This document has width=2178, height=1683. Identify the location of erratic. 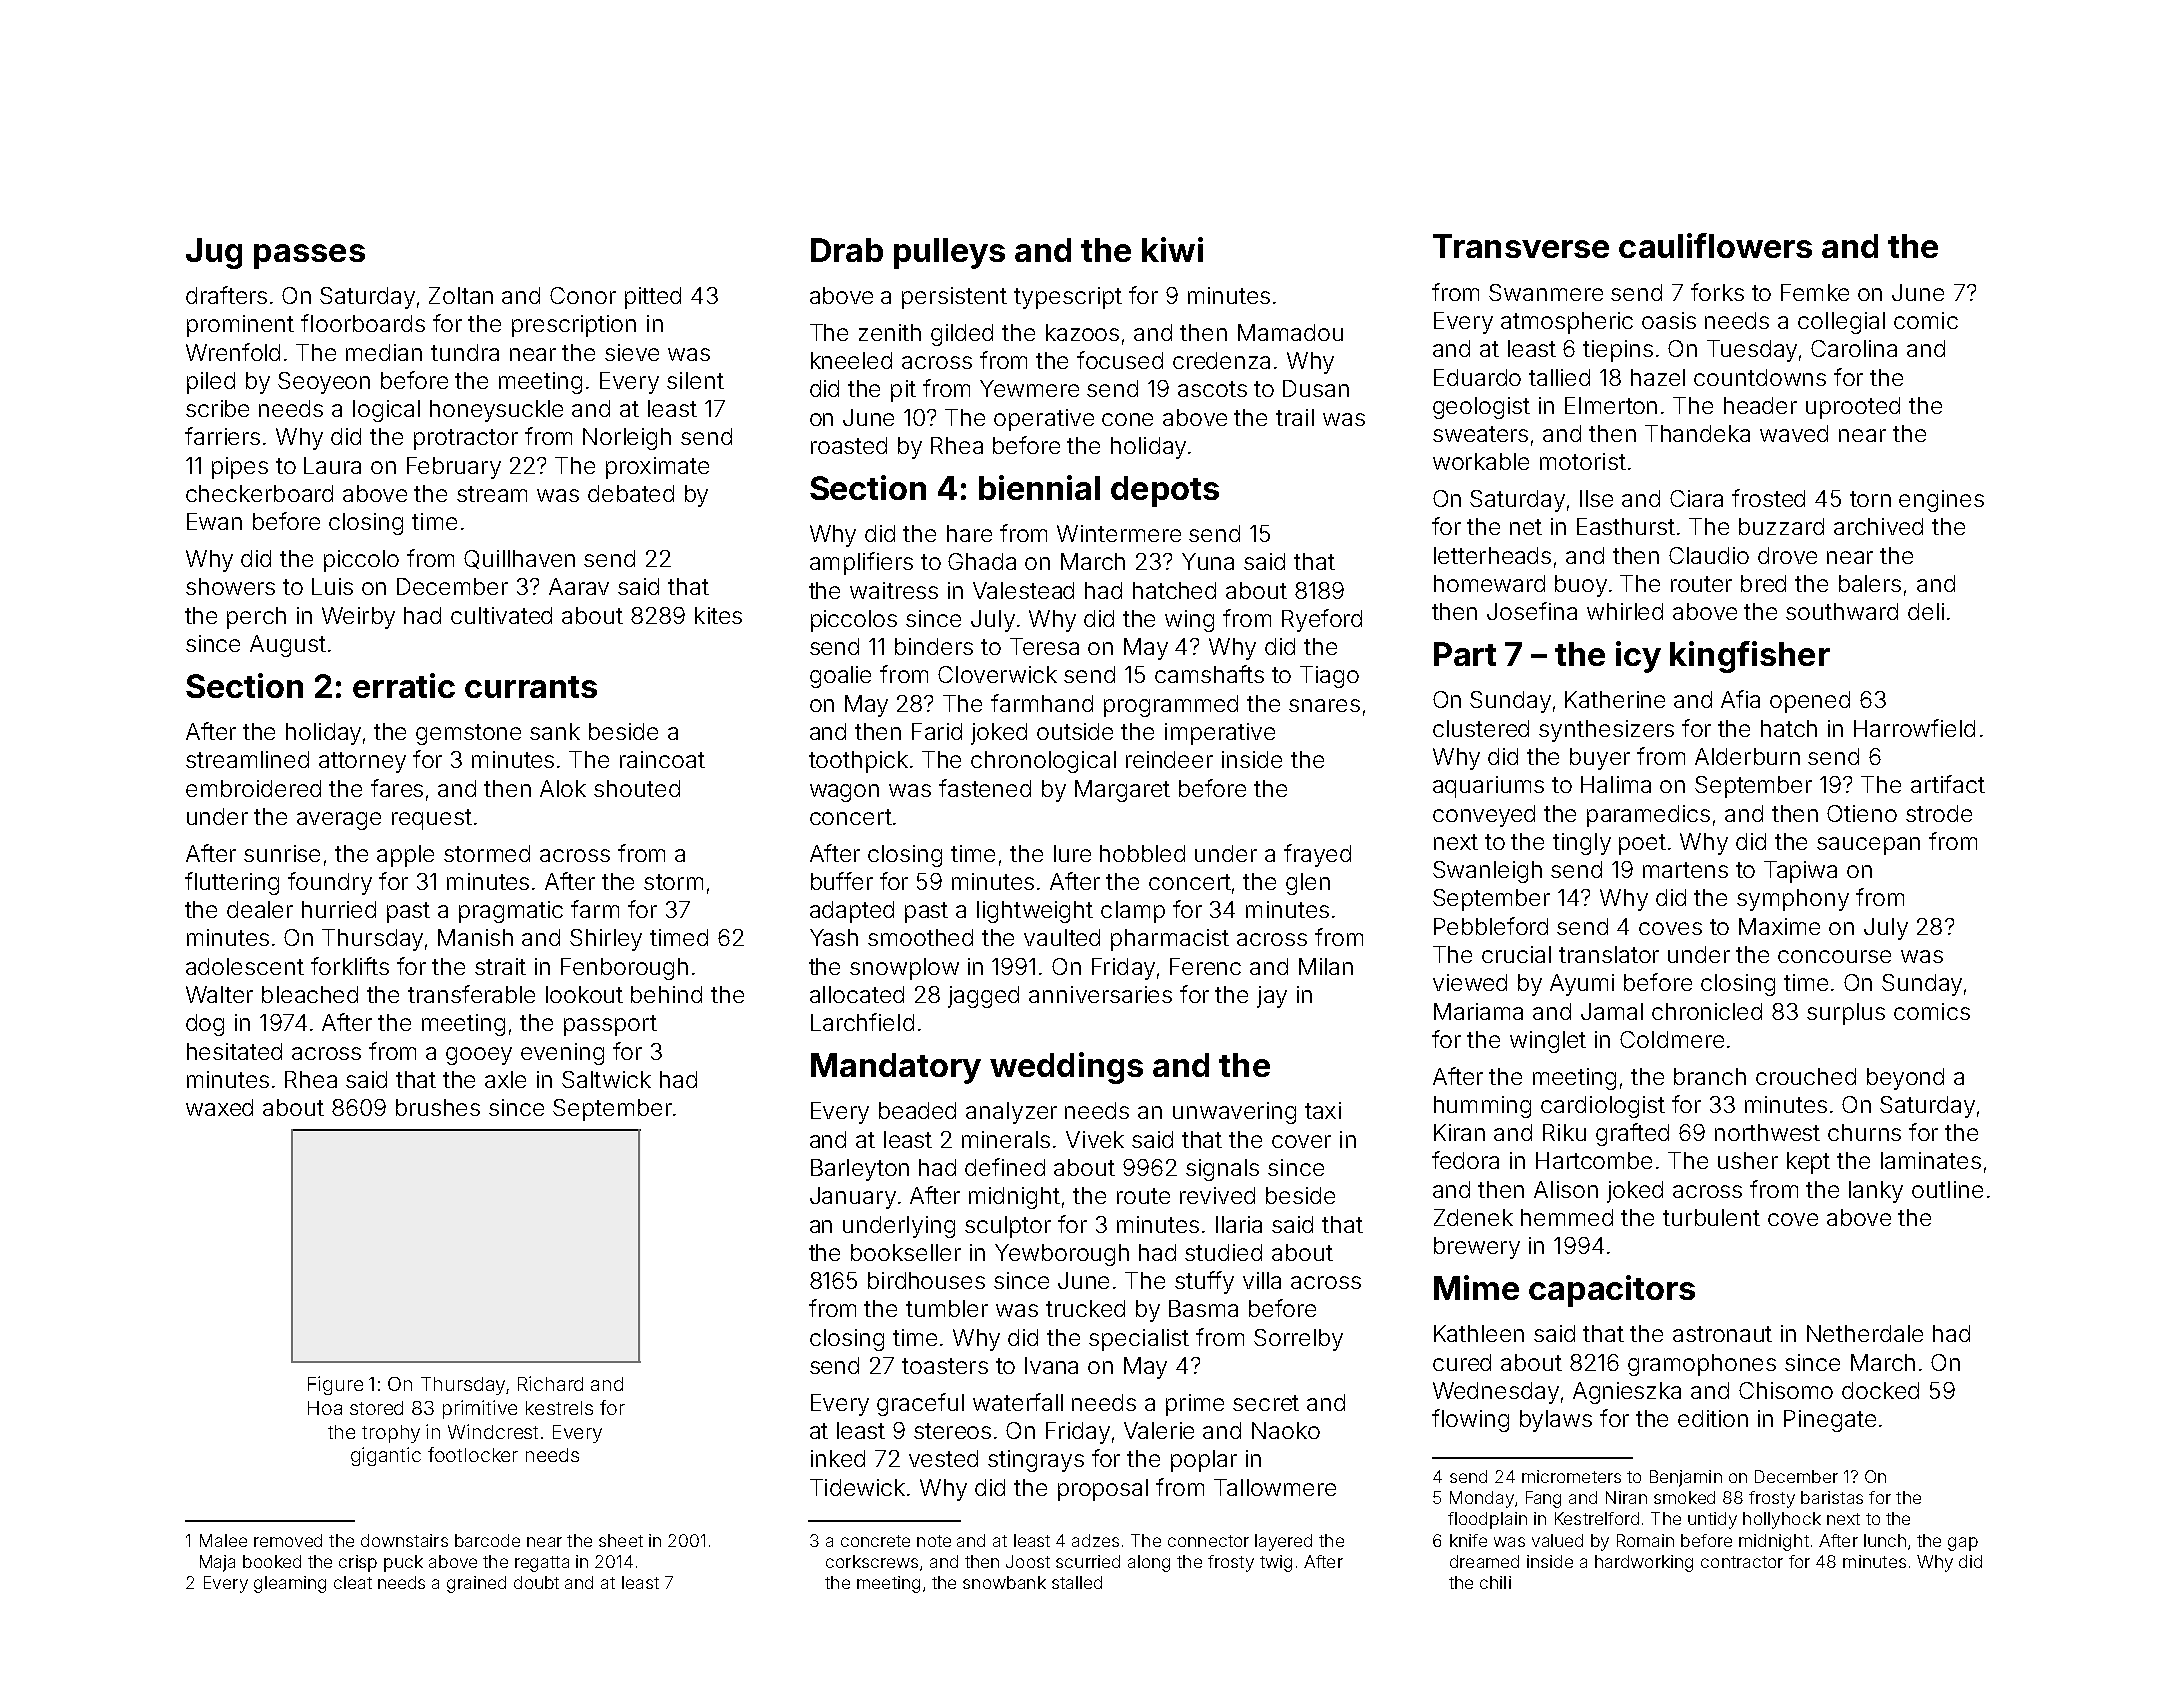
(404, 685).
